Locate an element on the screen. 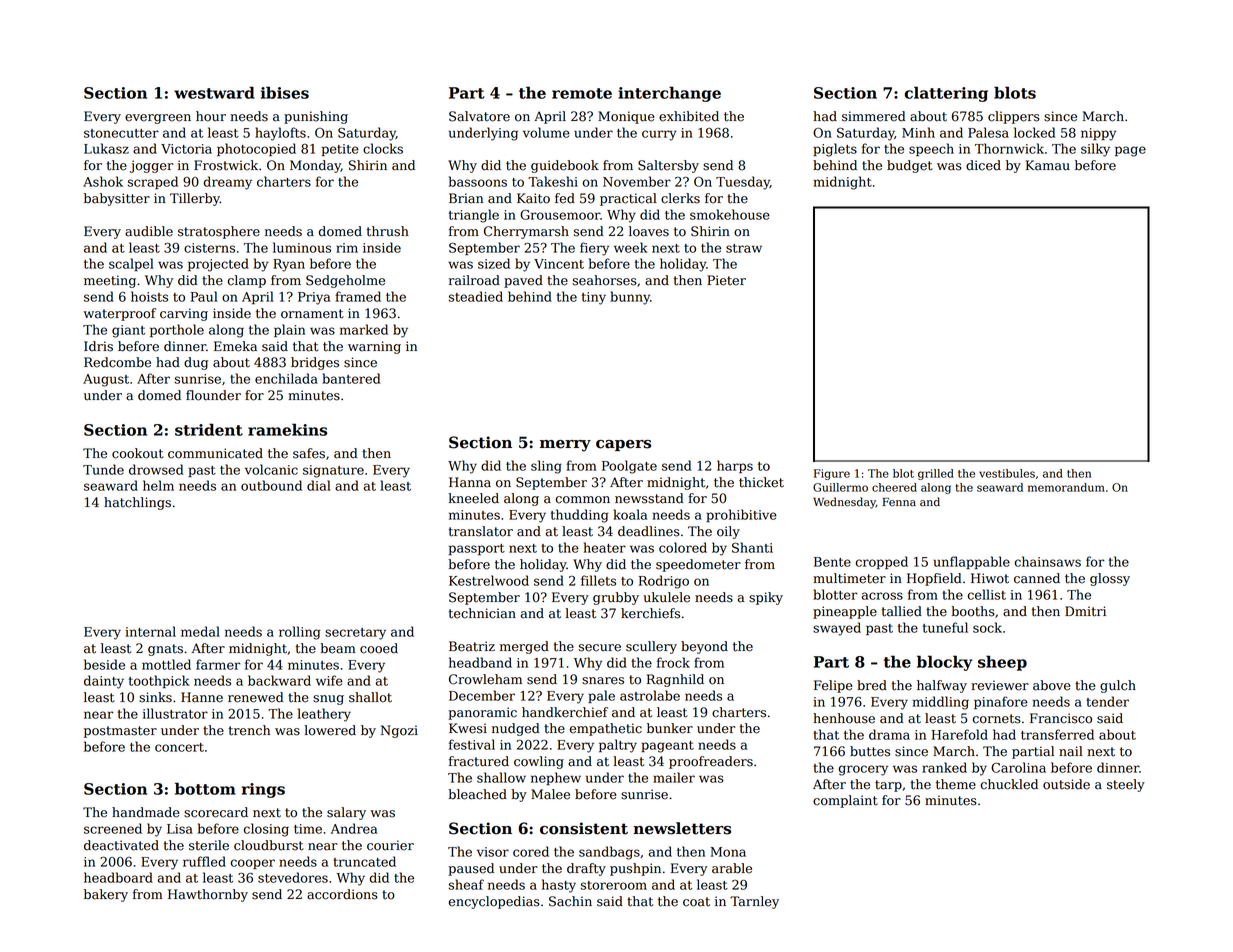 This screenshot has height=952, width=1233. newsletters is located at coordinates (682, 828).
